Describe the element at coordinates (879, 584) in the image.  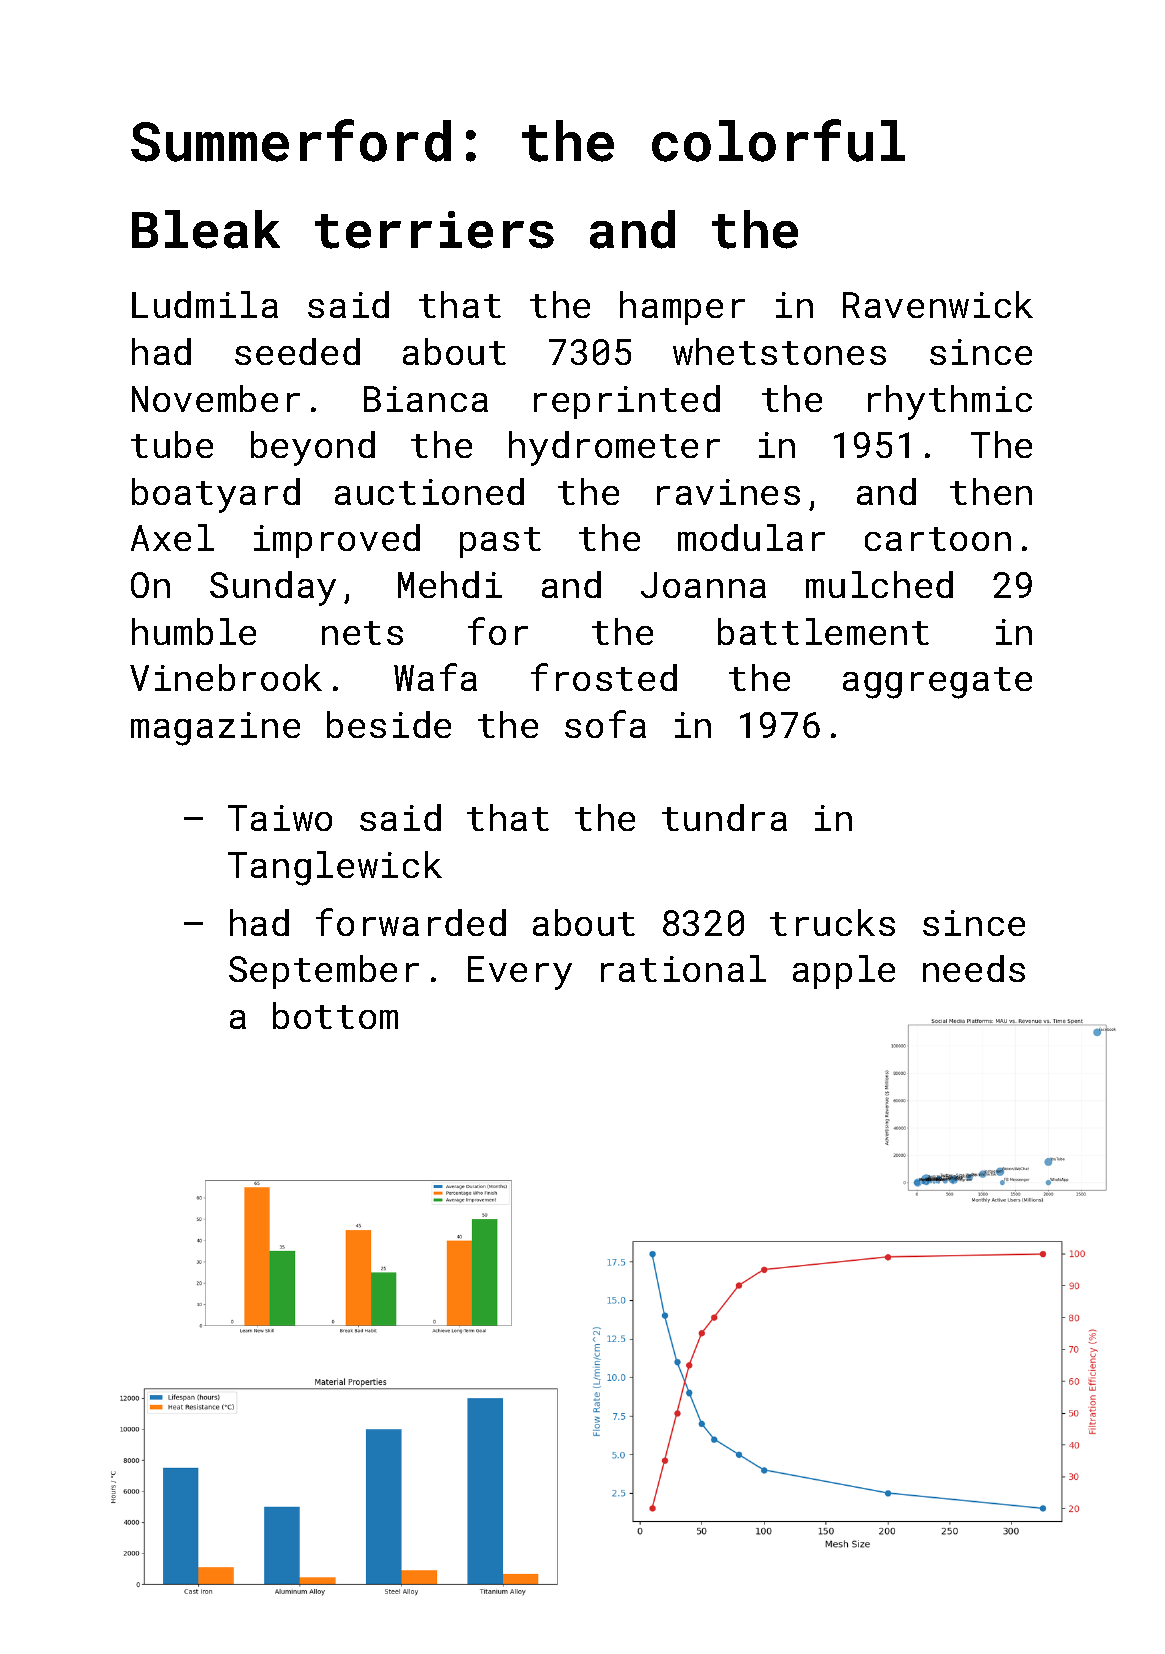
I see `mulched` at that location.
